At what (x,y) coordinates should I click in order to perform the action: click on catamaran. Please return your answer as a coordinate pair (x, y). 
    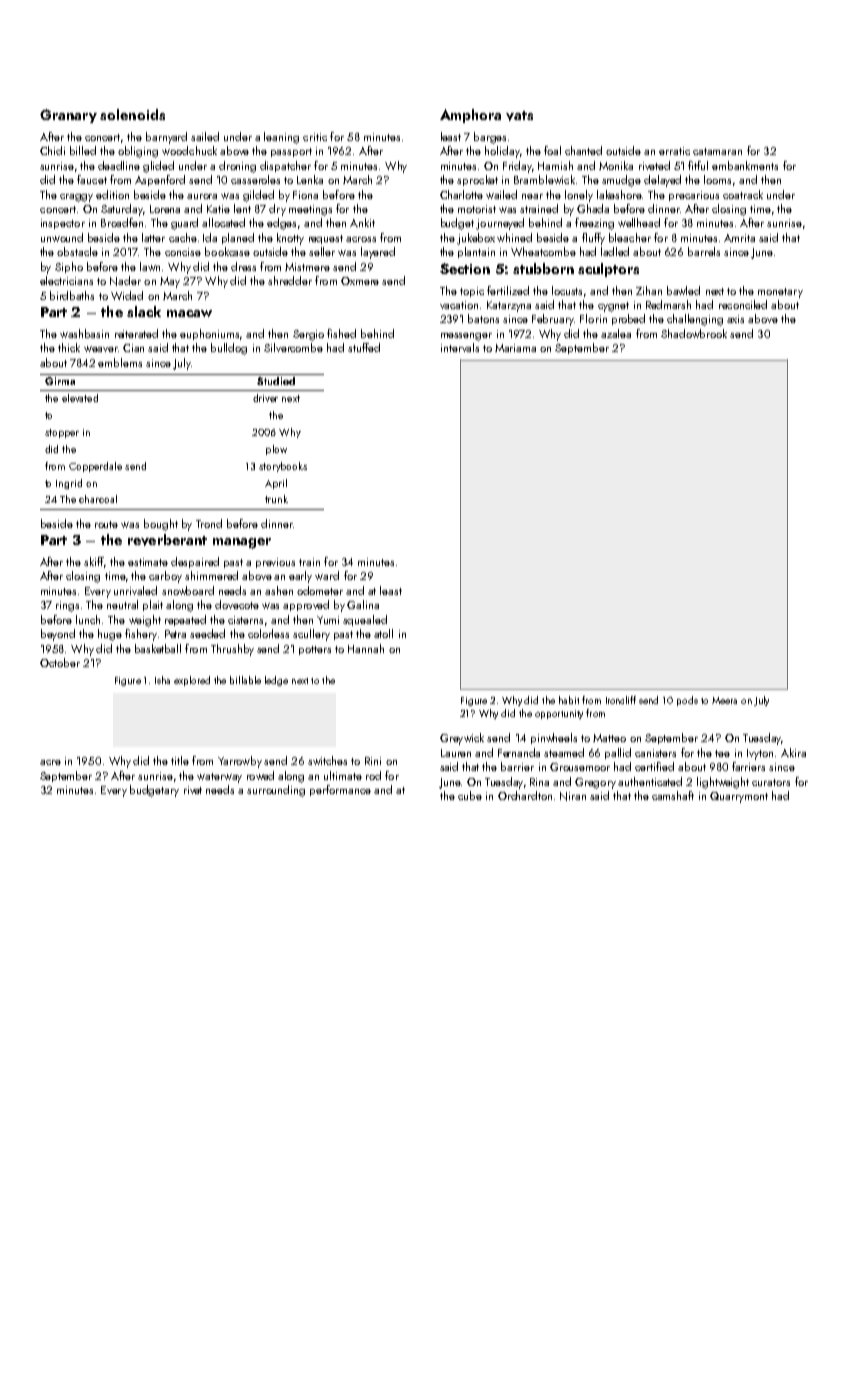
    Looking at the image, I should click on (717, 151).
